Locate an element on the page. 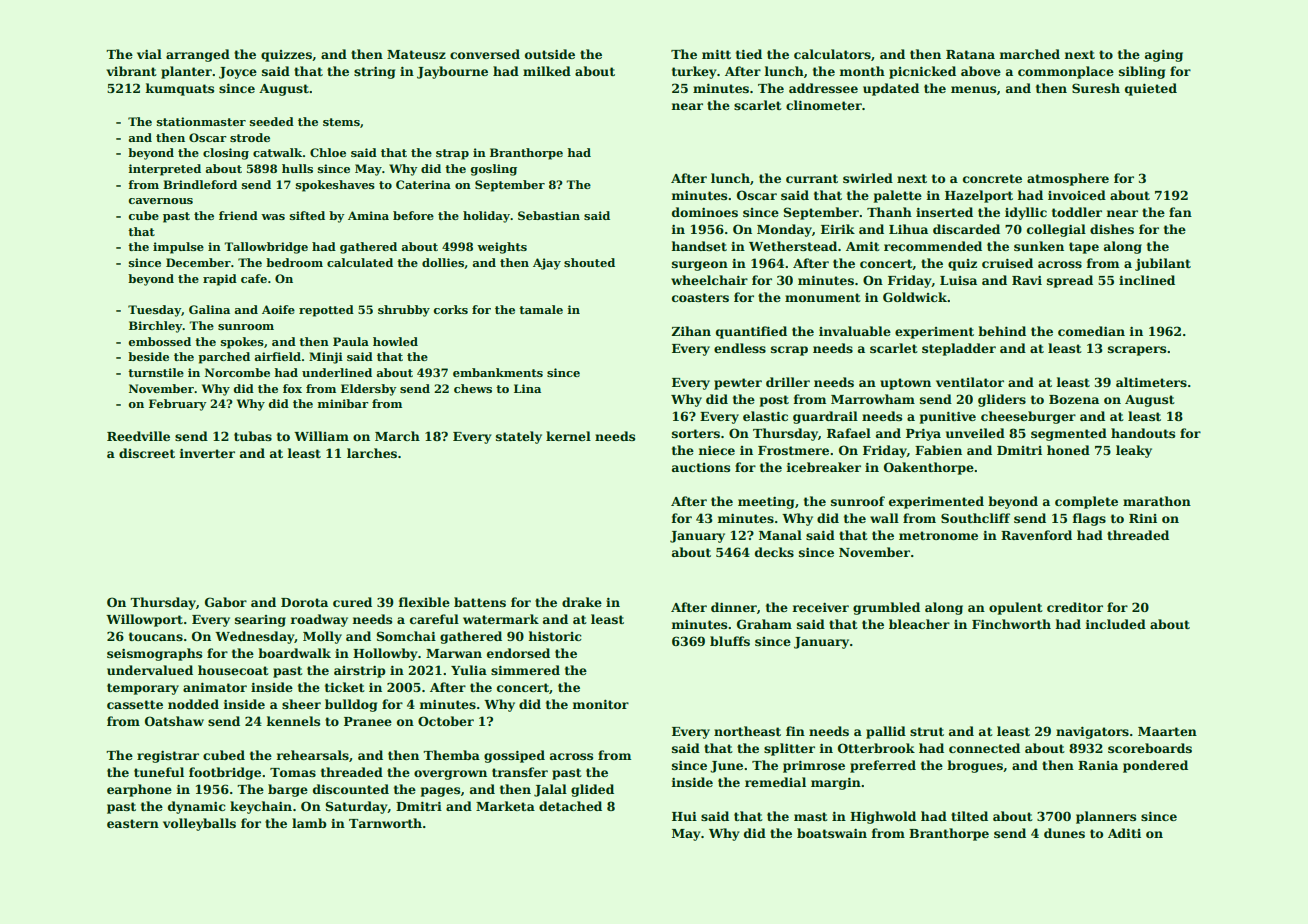 Image resolution: width=1308 pixels, height=924 pixels. arranged is located at coordinates (198, 55).
